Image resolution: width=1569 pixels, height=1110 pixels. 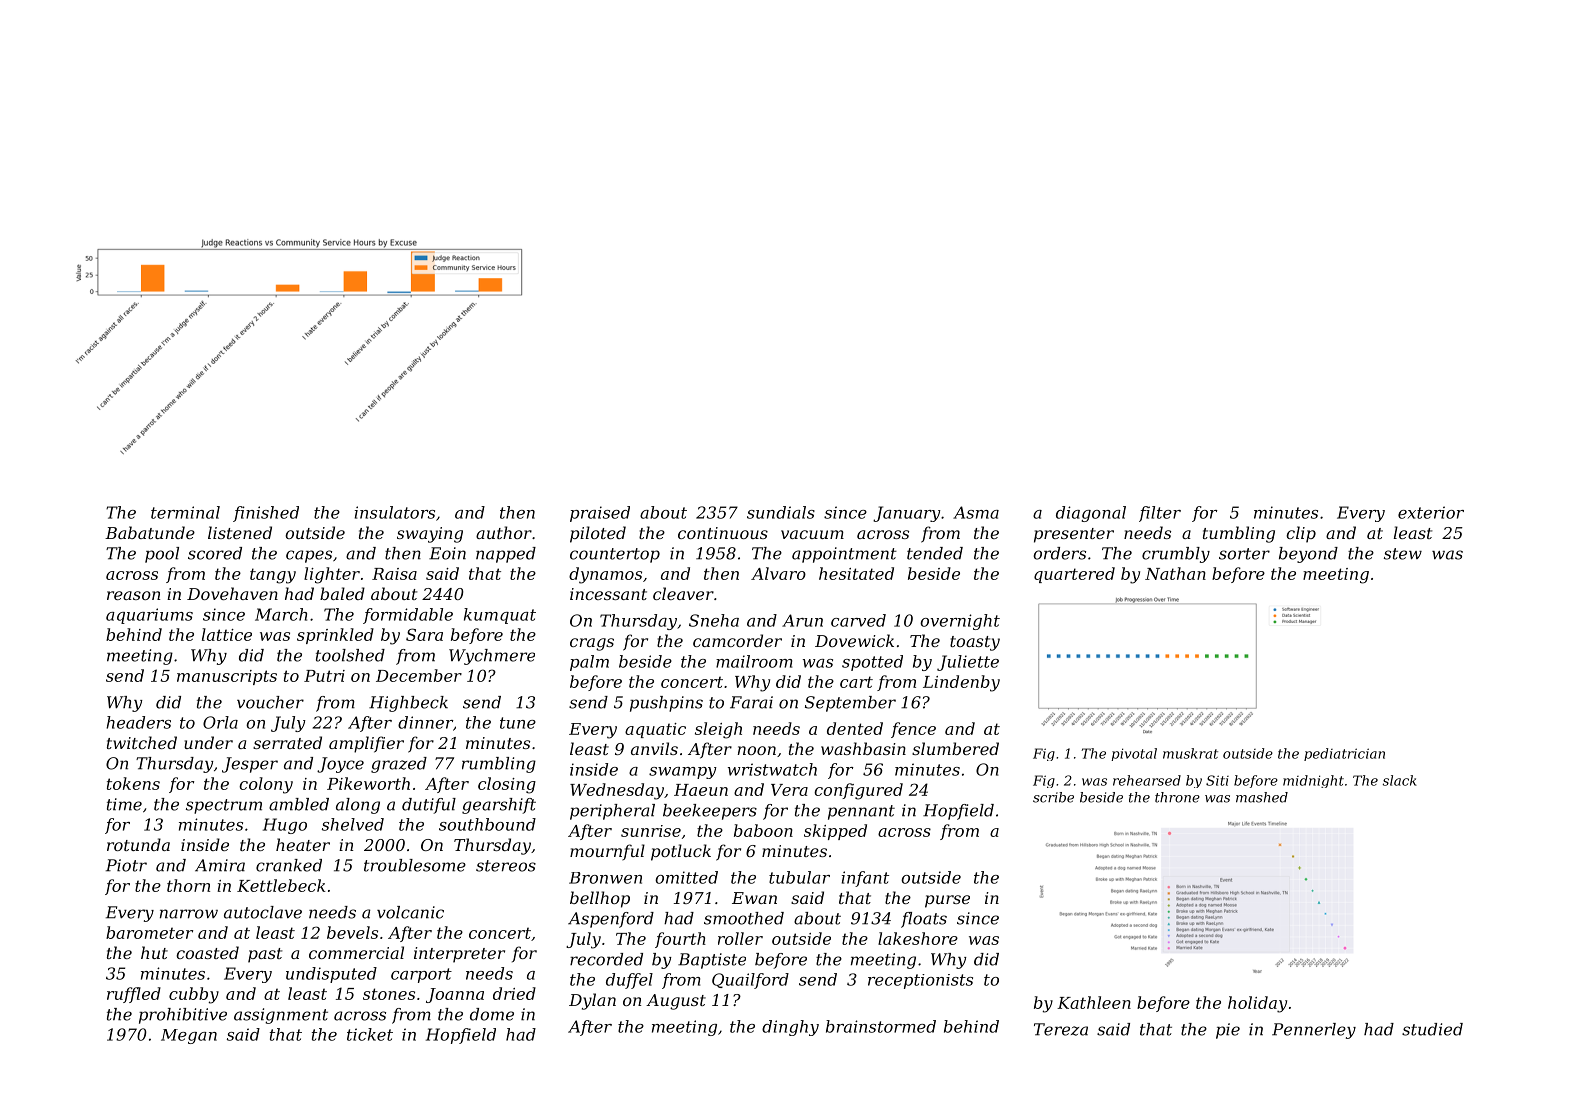 I want to click on troublesome, so click(x=415, y=865).
